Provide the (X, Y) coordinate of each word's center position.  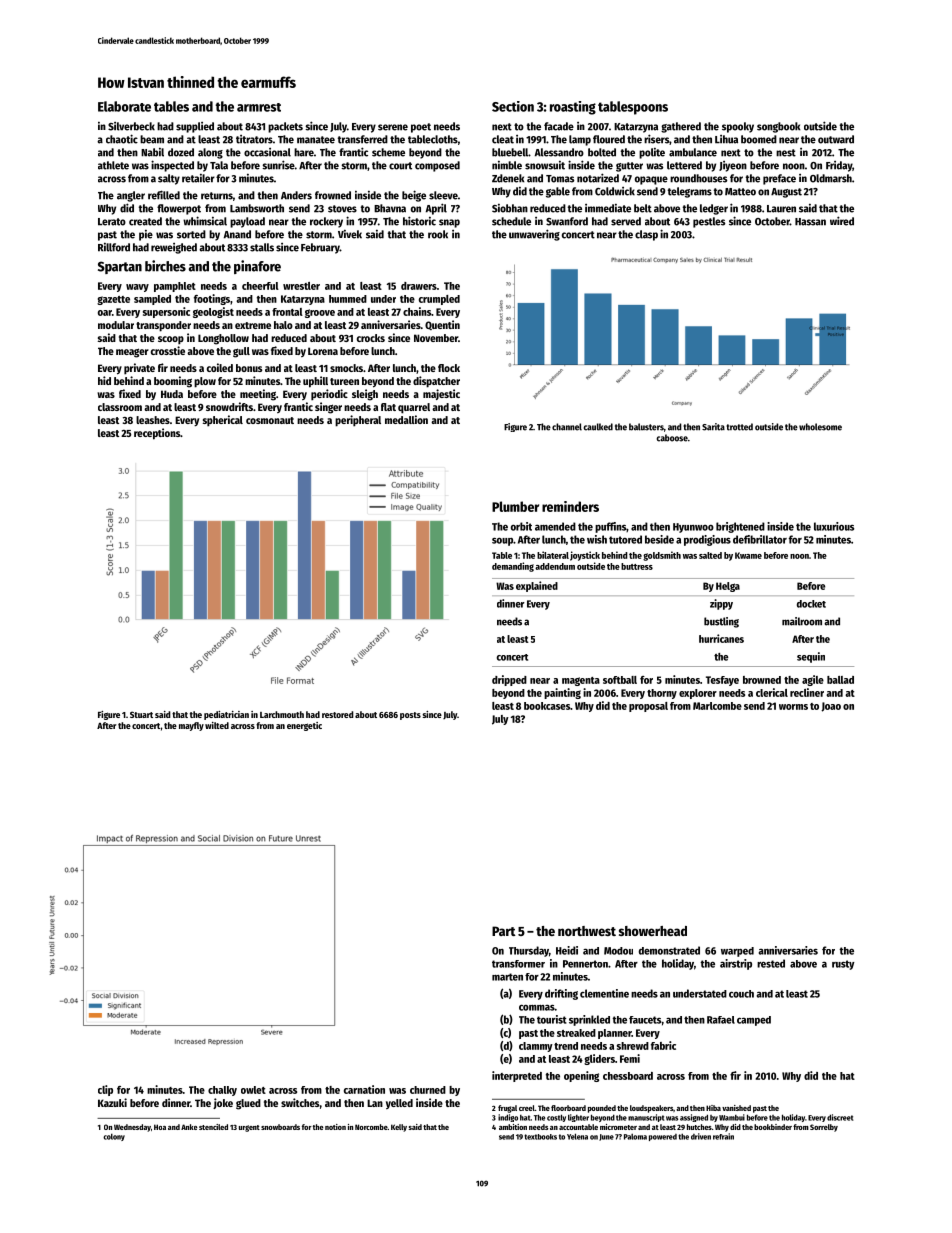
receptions (157, 434)
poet (421, 128)
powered (663, 1137)
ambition (513, 1127)
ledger (714, 209)
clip (105, 1090)
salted (710, 555)
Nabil (152, 152)
